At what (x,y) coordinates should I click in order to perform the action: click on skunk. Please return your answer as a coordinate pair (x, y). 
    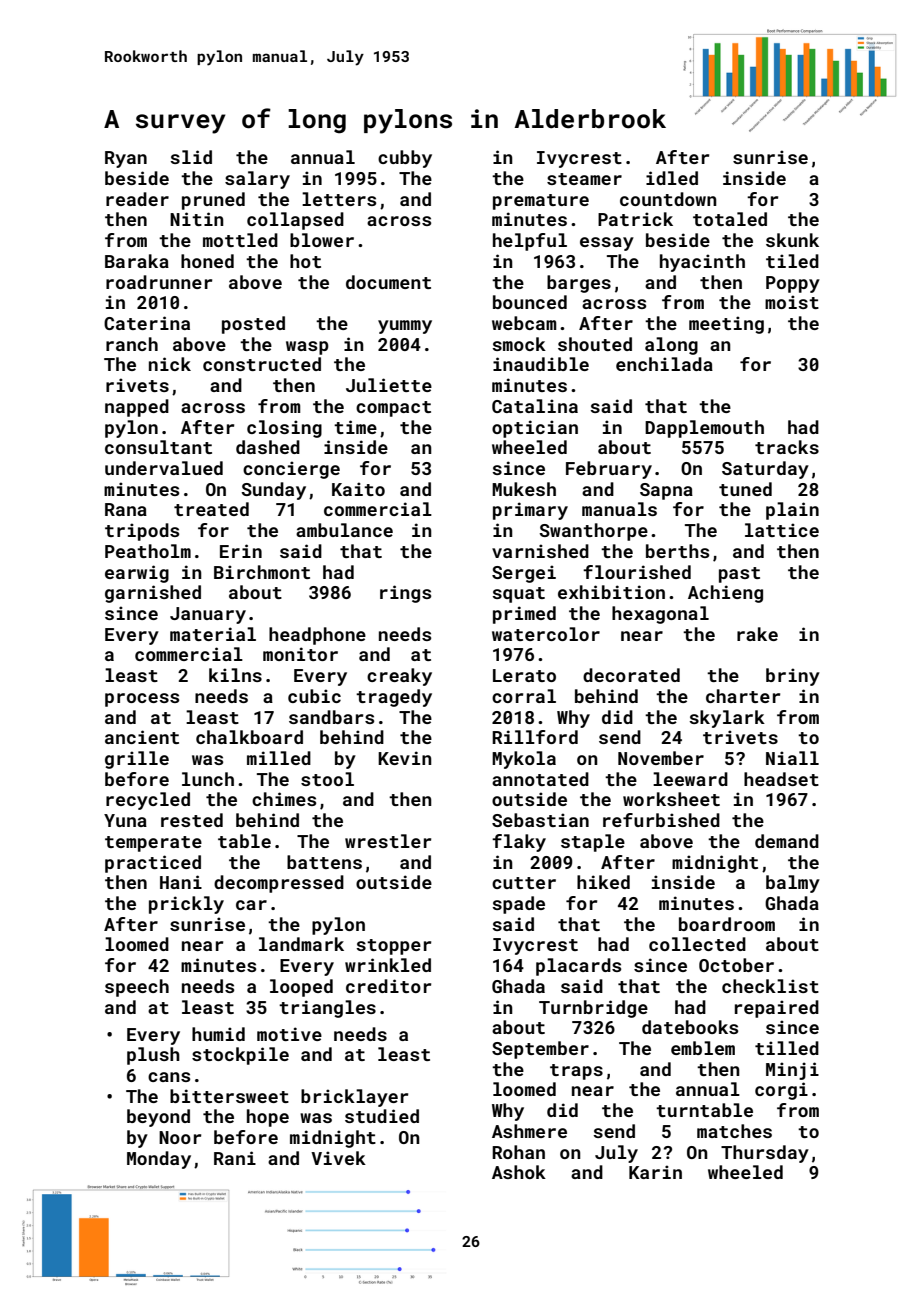
    Looking at the image, I should click on (792, 240).
